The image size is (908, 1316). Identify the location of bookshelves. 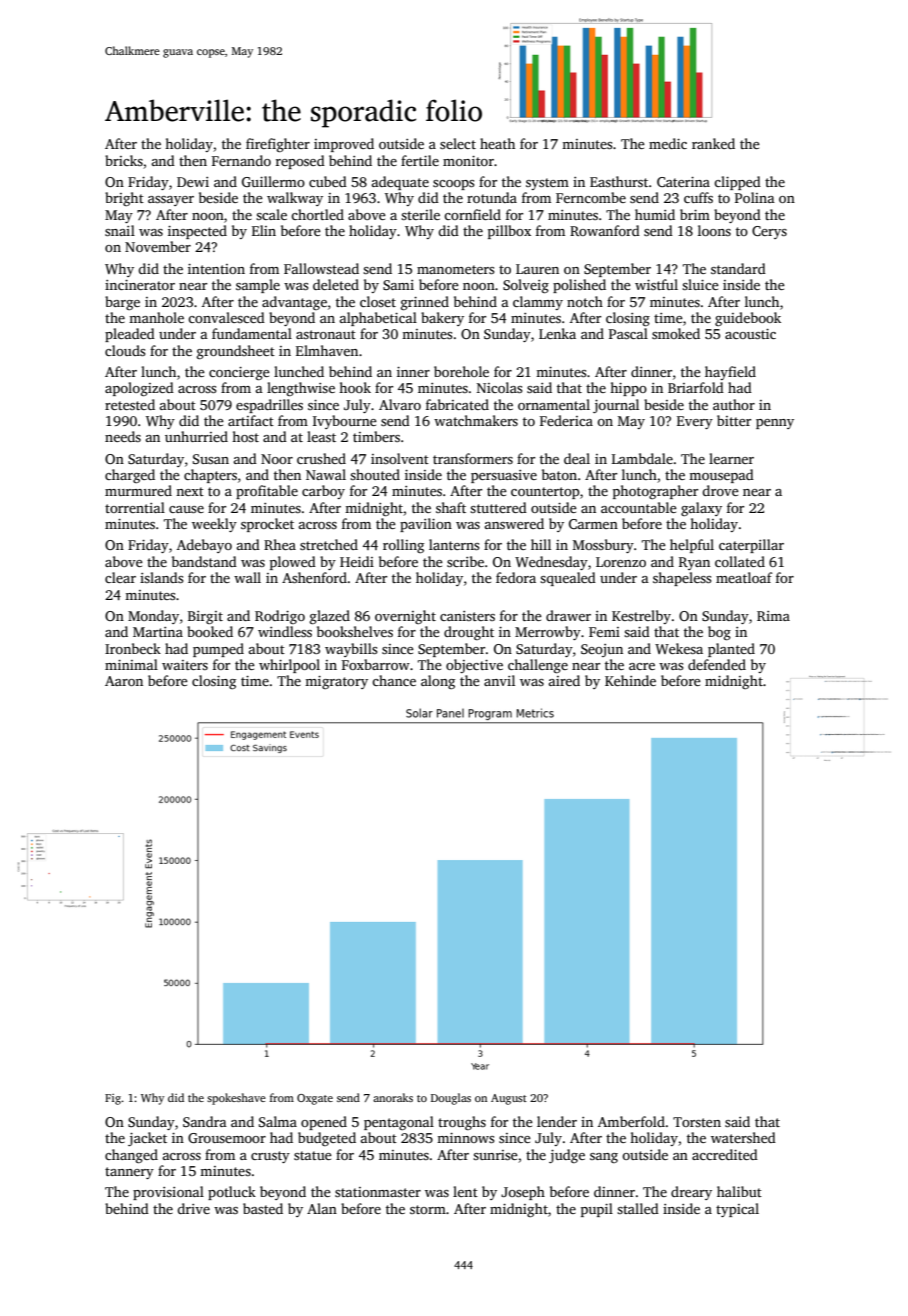
(355, 631).
